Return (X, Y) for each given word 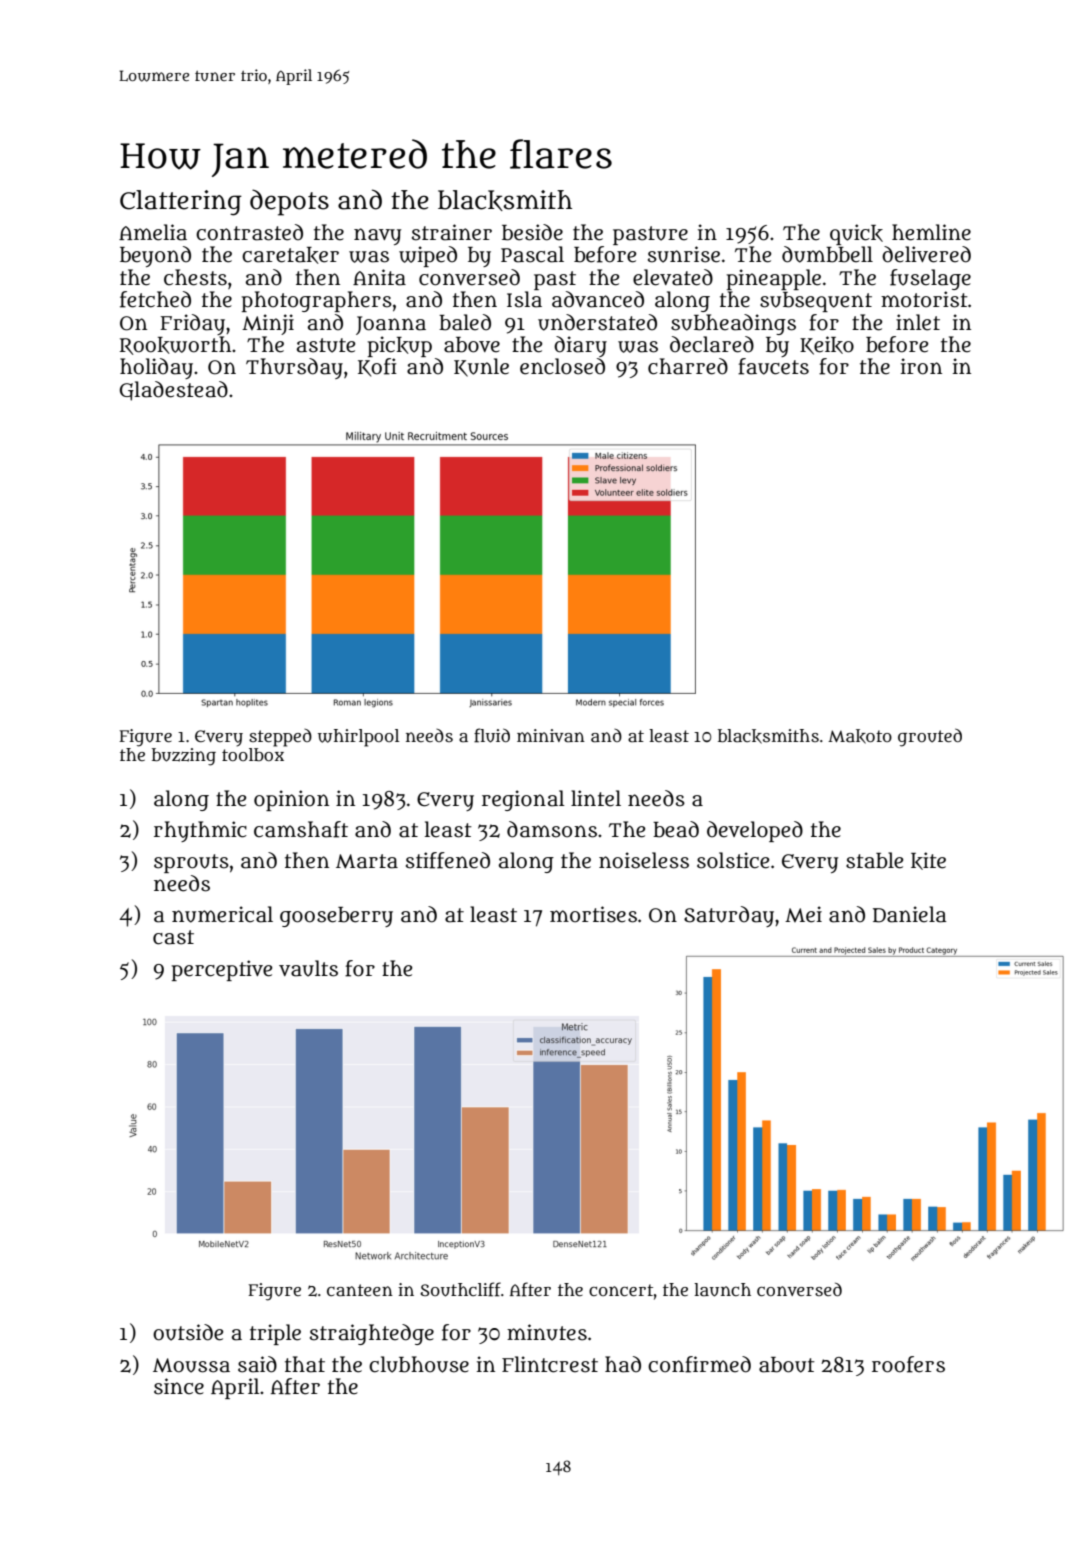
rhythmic (200, 831)
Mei (803, 914)
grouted (930, 737)
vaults (308, 968)
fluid (492, 735)
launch (722, 1290)
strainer (452, 232)
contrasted (249, 232)
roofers (908, 1364)
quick (856, 234)
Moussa (191, 1365)
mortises (593, 914)
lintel (596, 798)
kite (928, 861)
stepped (280, 738)
